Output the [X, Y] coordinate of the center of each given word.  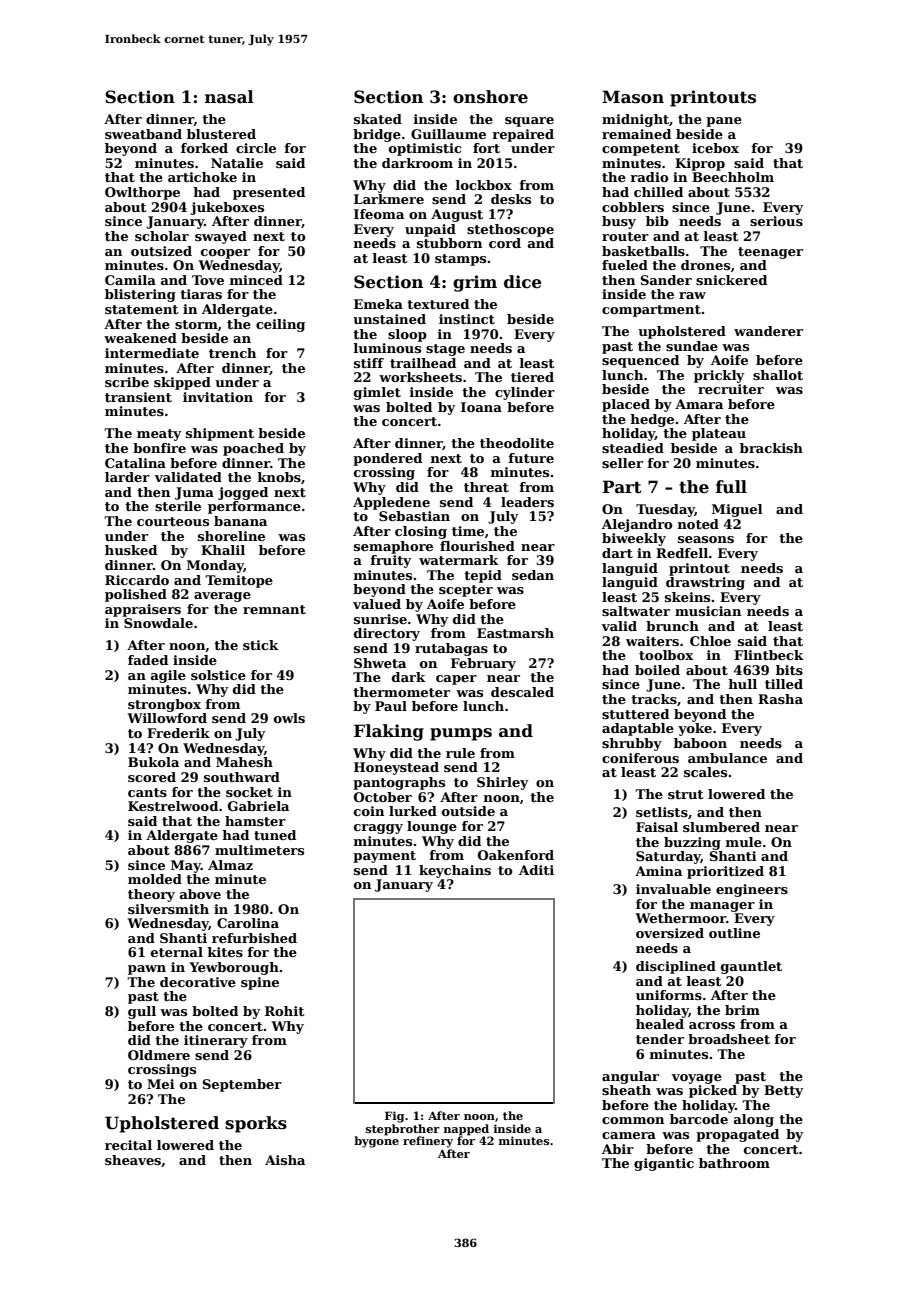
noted [698, 524]
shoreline [231, 536]
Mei [161, 1084]
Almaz [230, 865]
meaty [159, 435]
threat [486, 487]
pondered [387, 459]
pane [724, 122]
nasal [229, 97]
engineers [752, 890]
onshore [490, 97]
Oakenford [516, 855]
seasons [706, 539]
